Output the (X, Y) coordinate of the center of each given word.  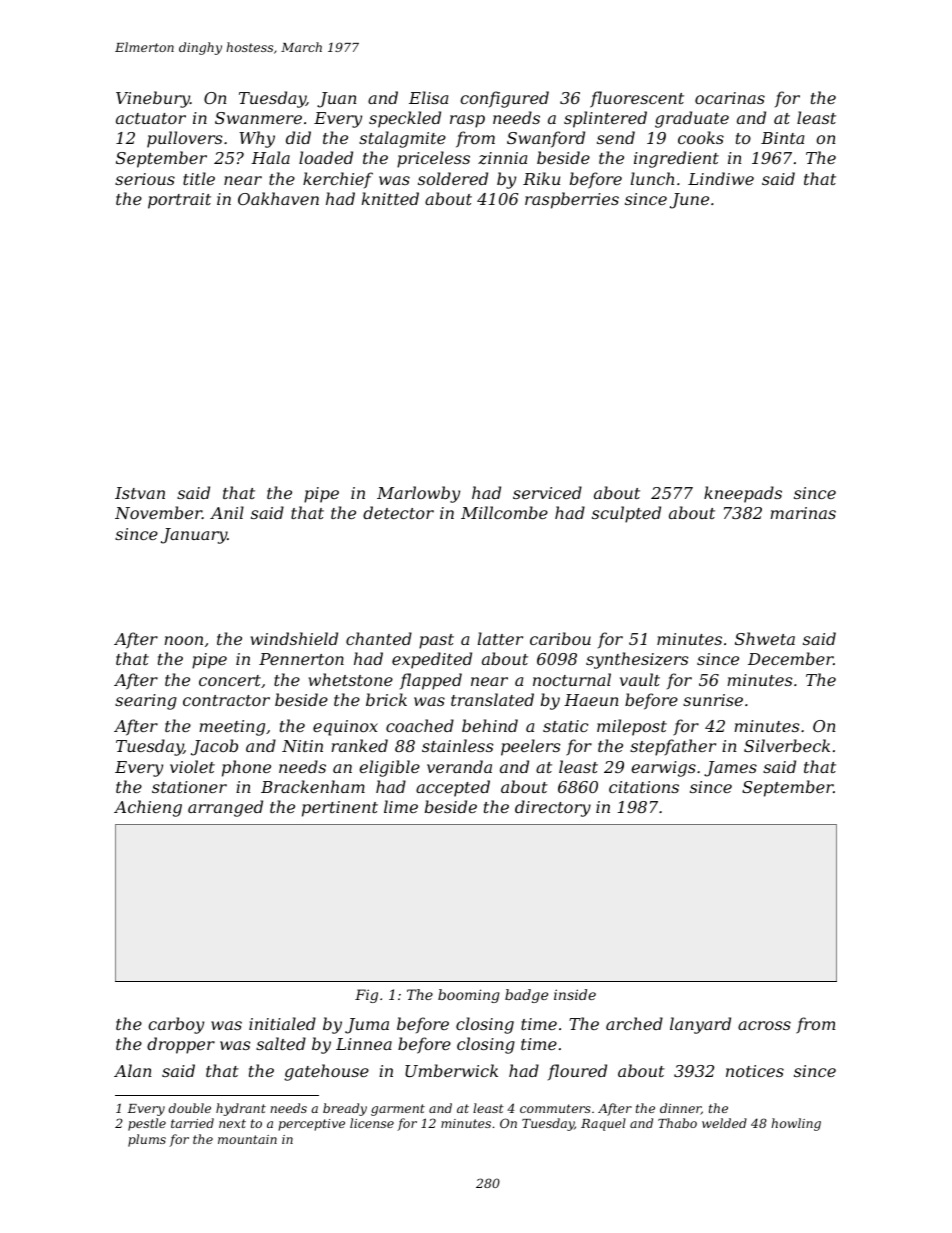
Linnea (364, 1044)
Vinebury (153, 99)
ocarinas (730, 98)
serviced (547, 492)
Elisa (428, 97)
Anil (227, 512)
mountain (247, 1139)
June (689, 201)
